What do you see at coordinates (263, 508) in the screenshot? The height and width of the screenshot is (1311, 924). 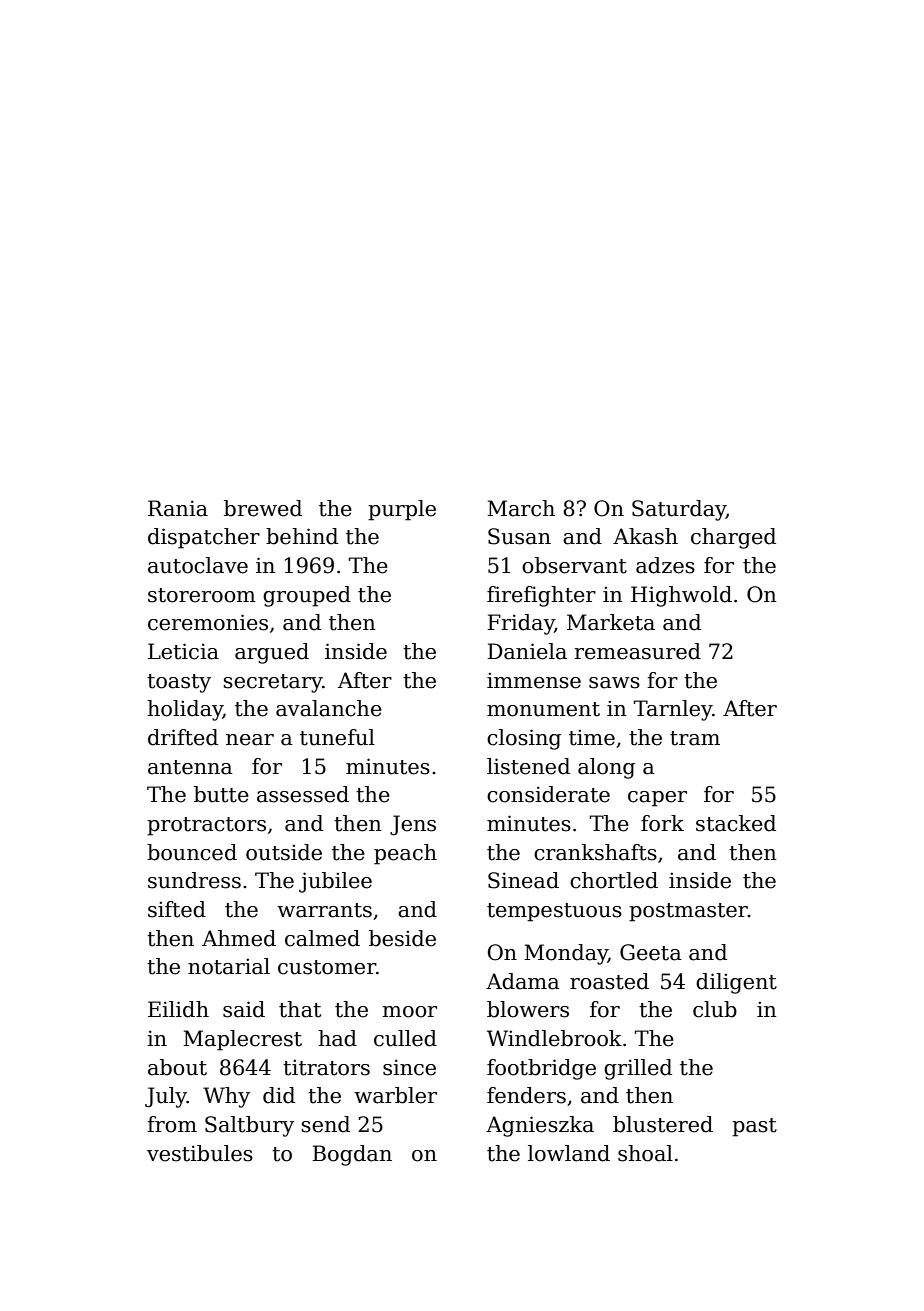 I see `brewed` at bounding box center [263, 508].
